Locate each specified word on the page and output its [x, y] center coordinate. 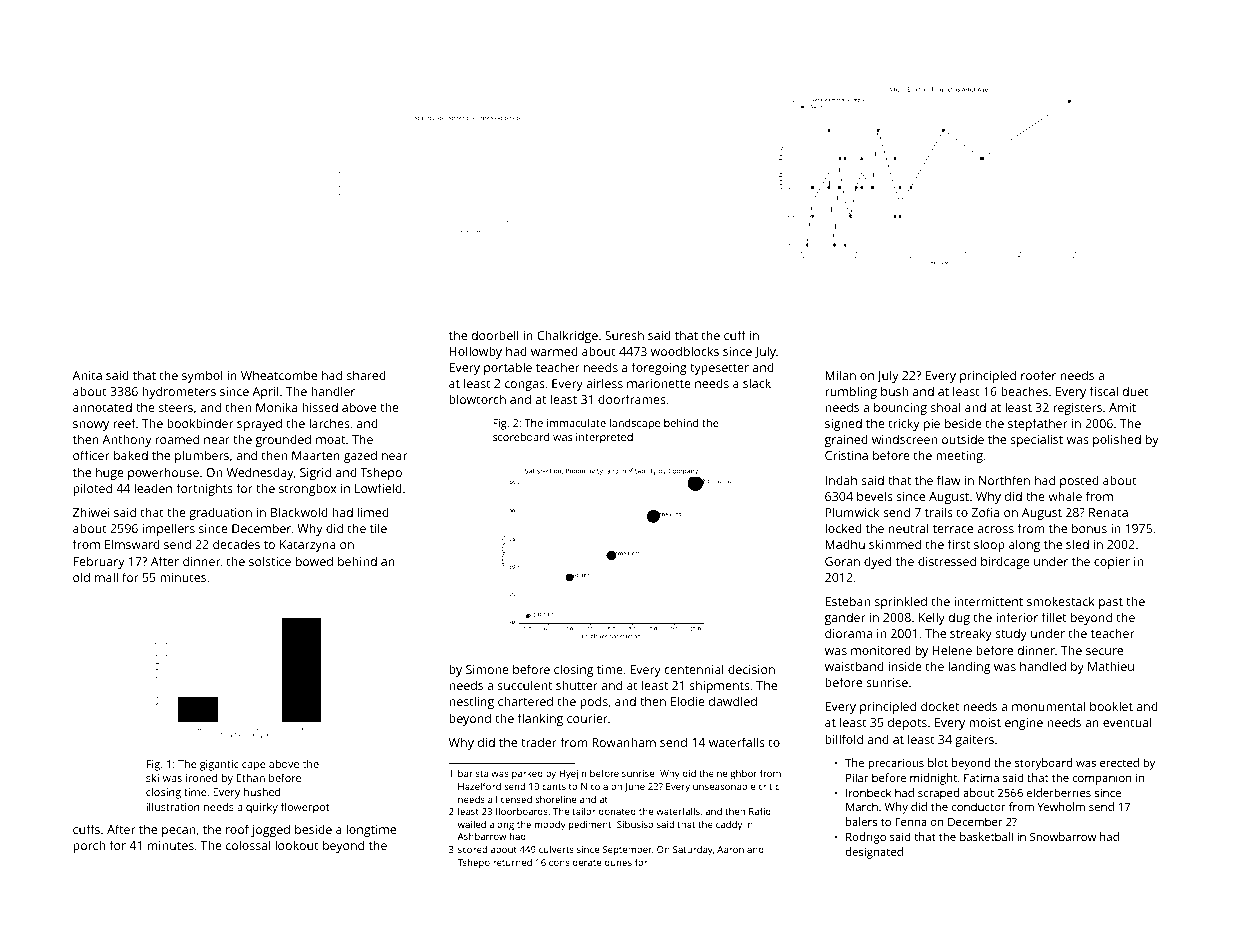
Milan [840, 375]
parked [527, 775]
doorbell [495, 335]
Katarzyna [308, 546]
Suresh [624, 335]
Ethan [251, 778]
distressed [947, 561]
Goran [842, 561]
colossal [248, 845]
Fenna [911, 822]
